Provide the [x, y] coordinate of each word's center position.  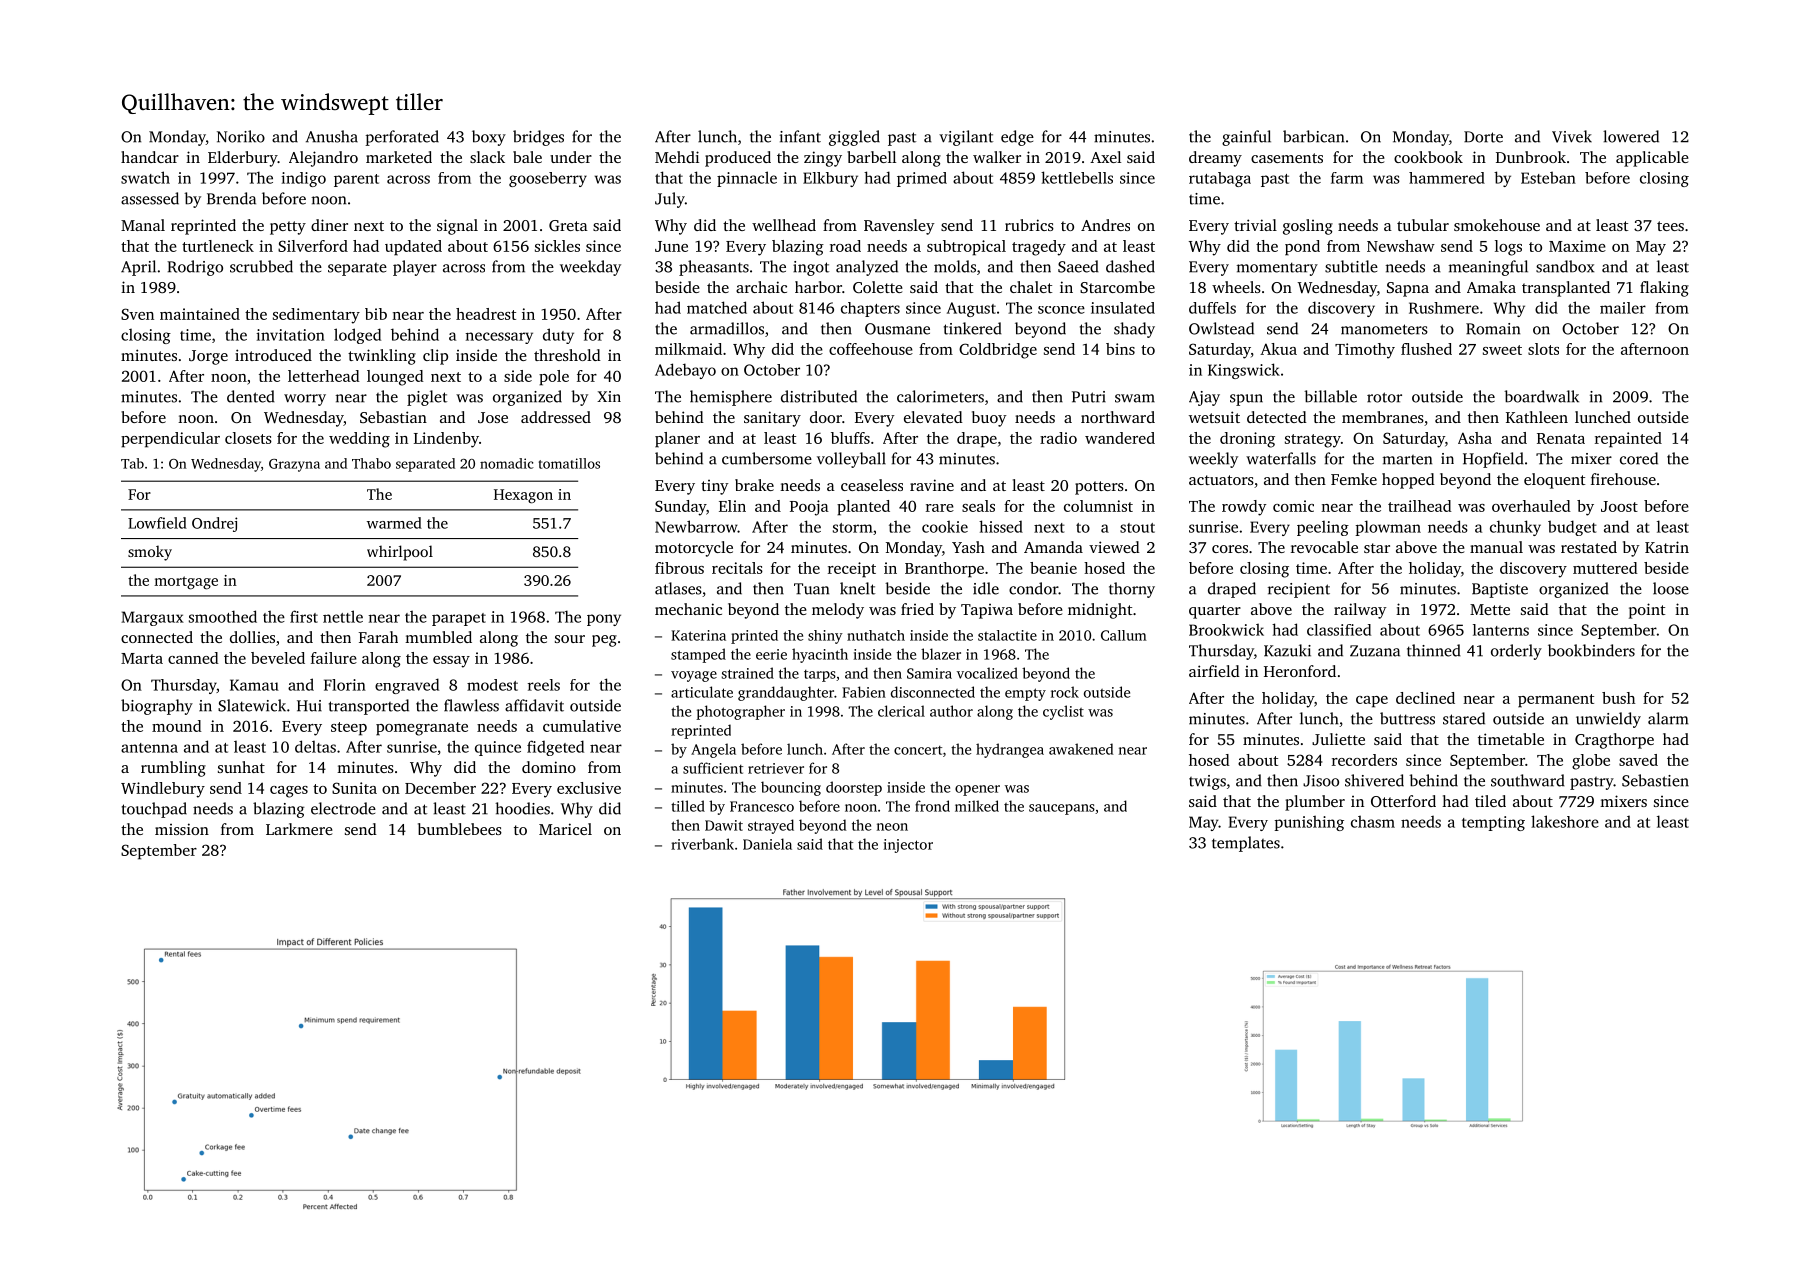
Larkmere [299, 829]
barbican [1313, 136]
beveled [278, 658]
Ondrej [214, 524]
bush [1618, 698]
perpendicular [170, 440]
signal [457, 227]
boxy [489, 138]
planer [677, 440]
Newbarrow [696, 526]
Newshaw [1401, 246]
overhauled [1531, 506]
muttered [1605, 568]
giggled [854, 138]
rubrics [1029, 225]
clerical [901, 711]
